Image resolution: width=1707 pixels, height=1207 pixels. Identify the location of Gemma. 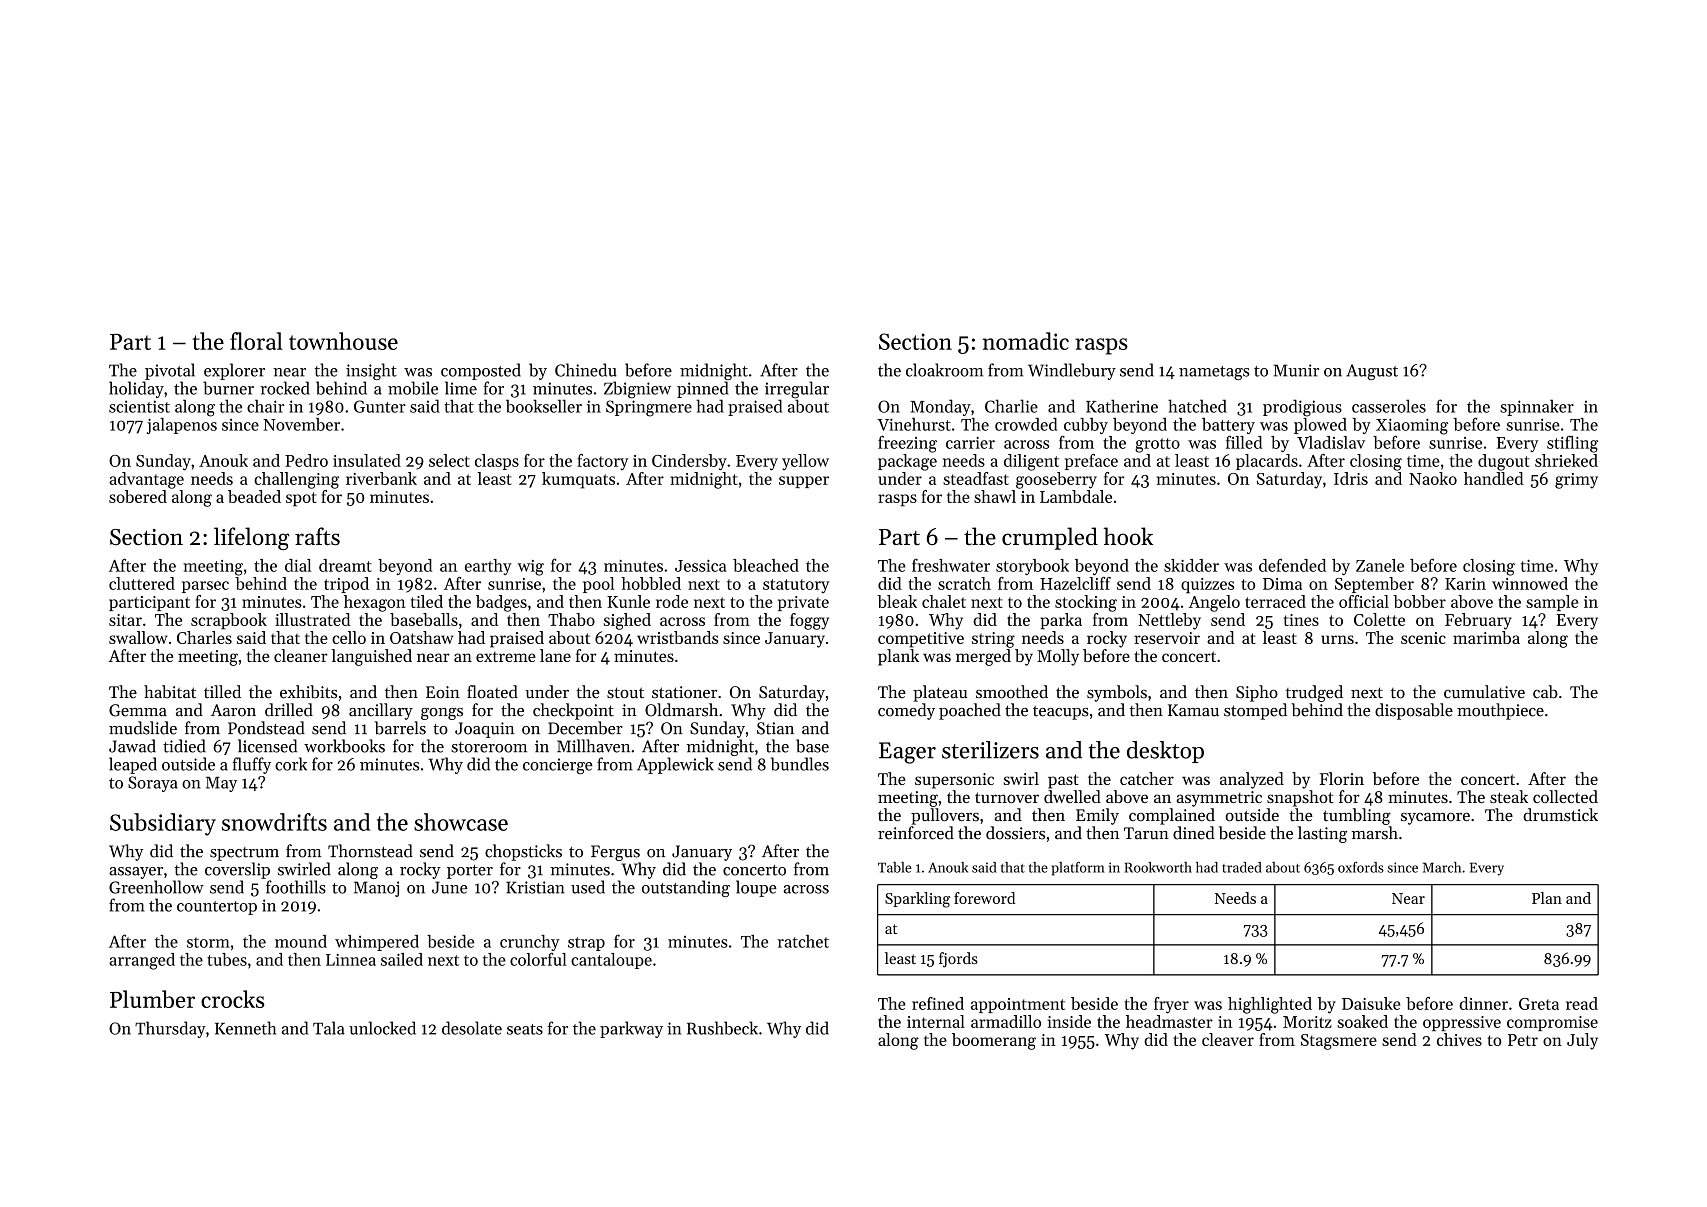
(138, 710).
